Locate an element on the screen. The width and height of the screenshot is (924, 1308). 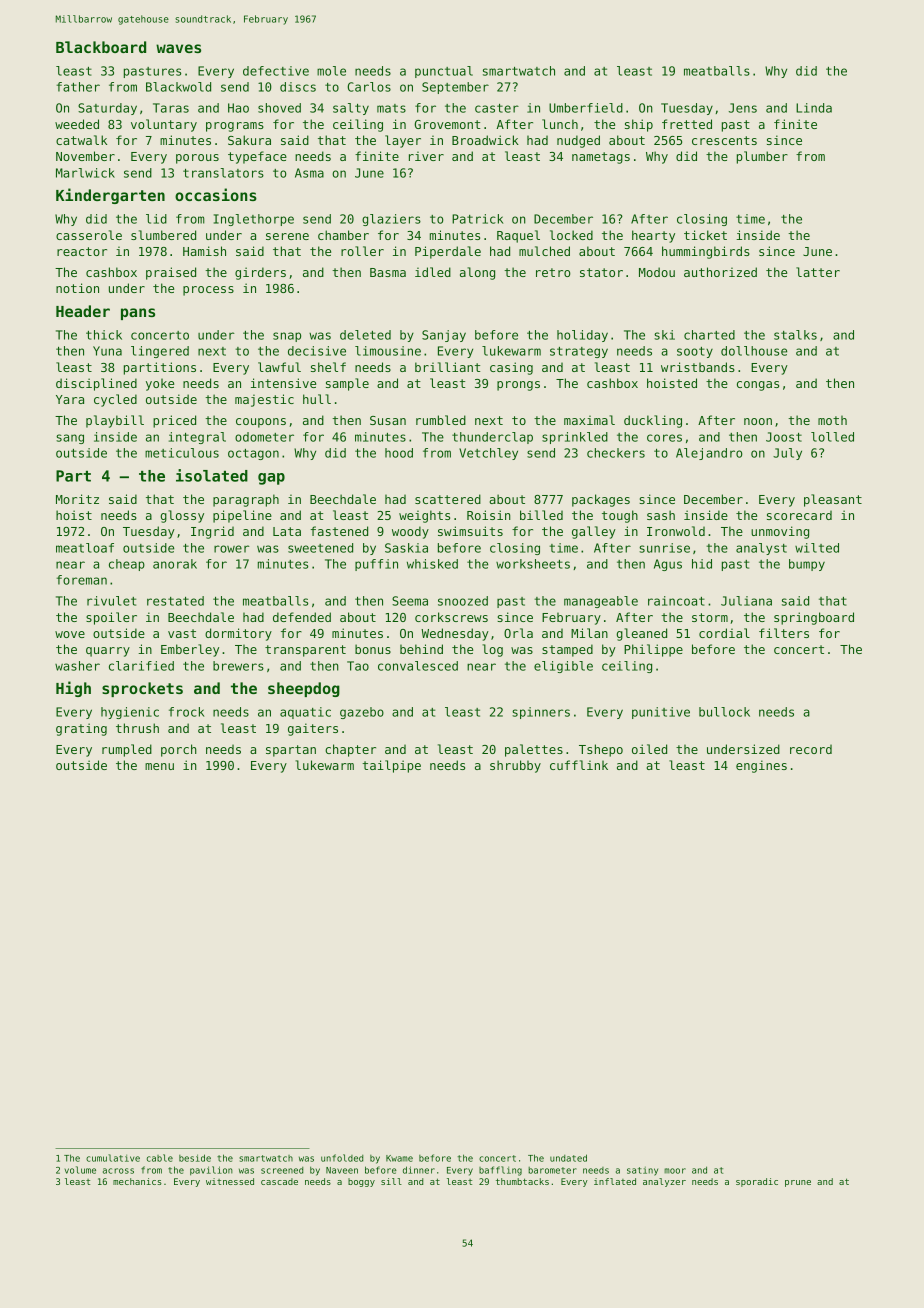
bonus is located at coordinates (373, 649).
